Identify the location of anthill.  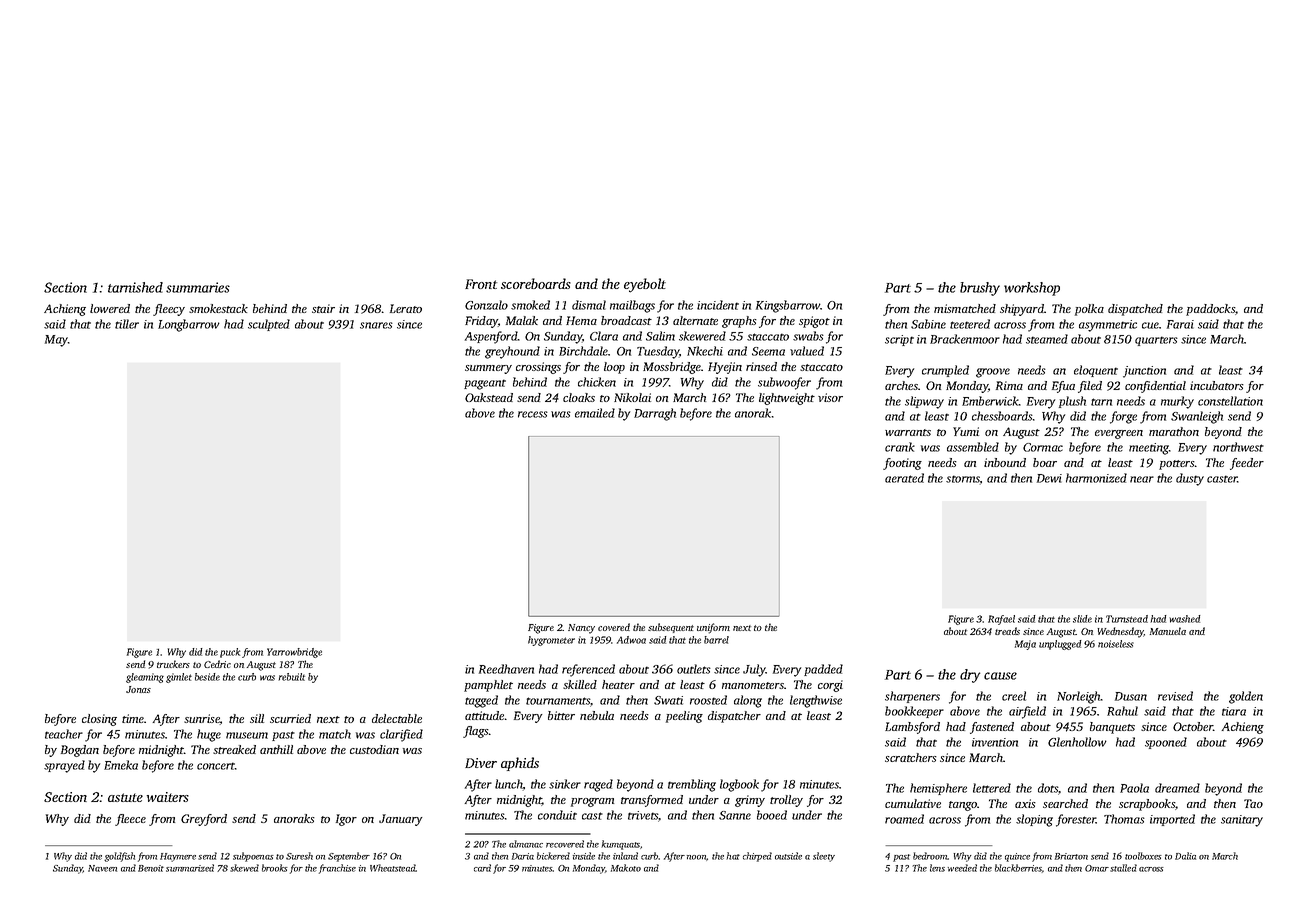
(276, 749).
